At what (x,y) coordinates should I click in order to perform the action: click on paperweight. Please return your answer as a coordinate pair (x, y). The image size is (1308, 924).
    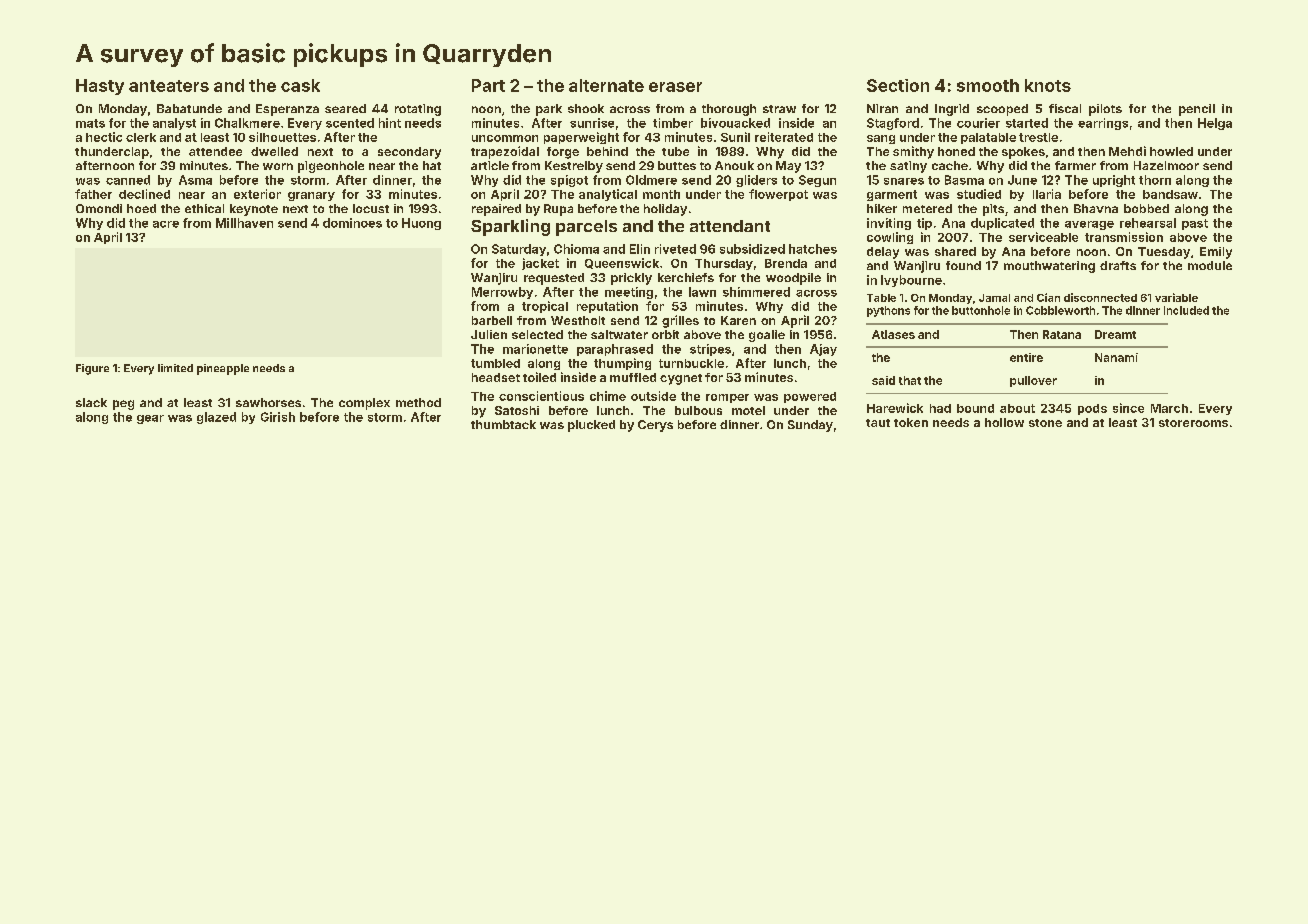
    Looking at the image, I should click on (581, 138).
